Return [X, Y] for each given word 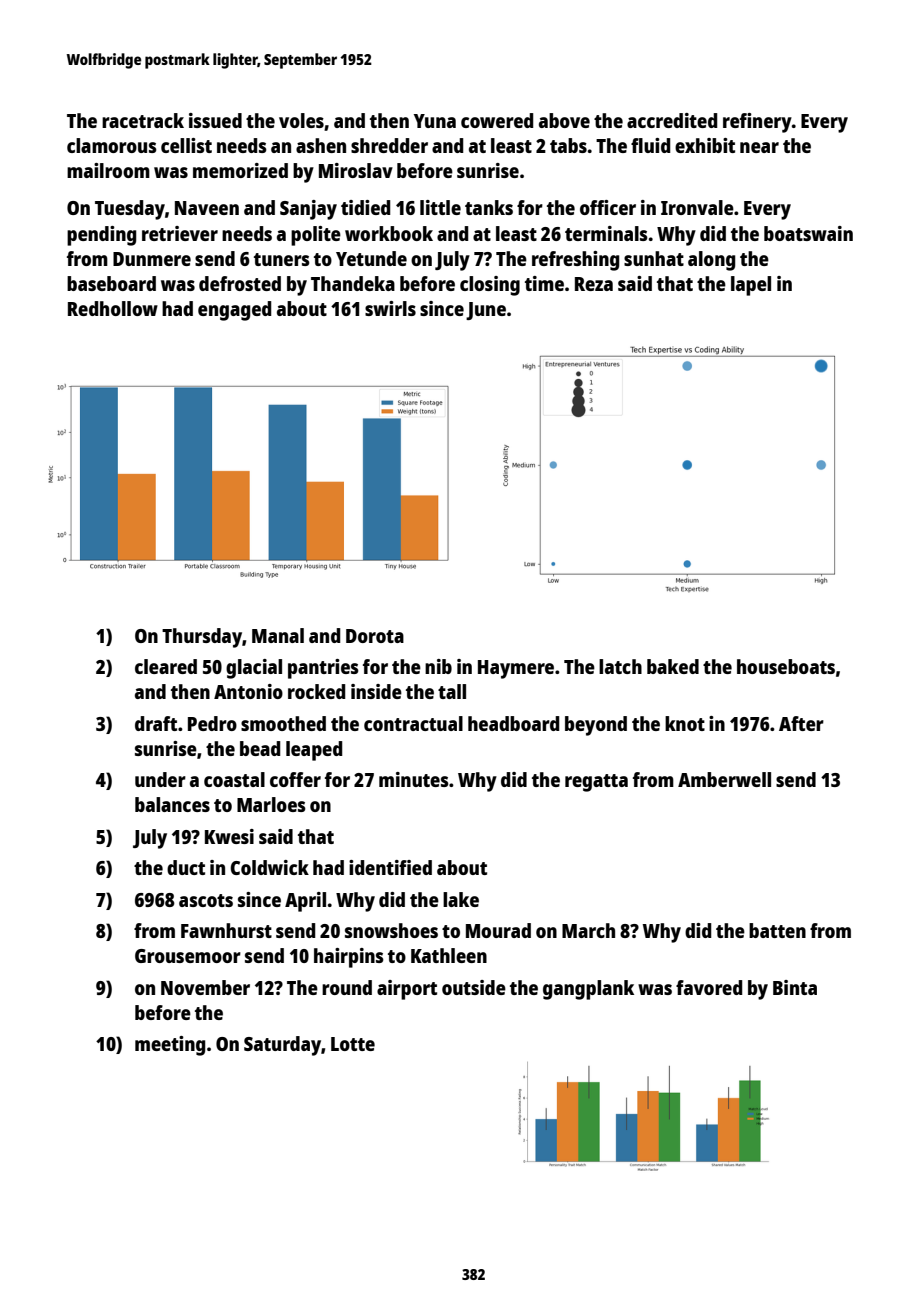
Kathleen [449, 955]
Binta [795, 987]
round [347, 987]
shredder [389, 145]
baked [673, 666]
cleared [166, 666]
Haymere [516, 669]
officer [608, 207]
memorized [240, 170]
